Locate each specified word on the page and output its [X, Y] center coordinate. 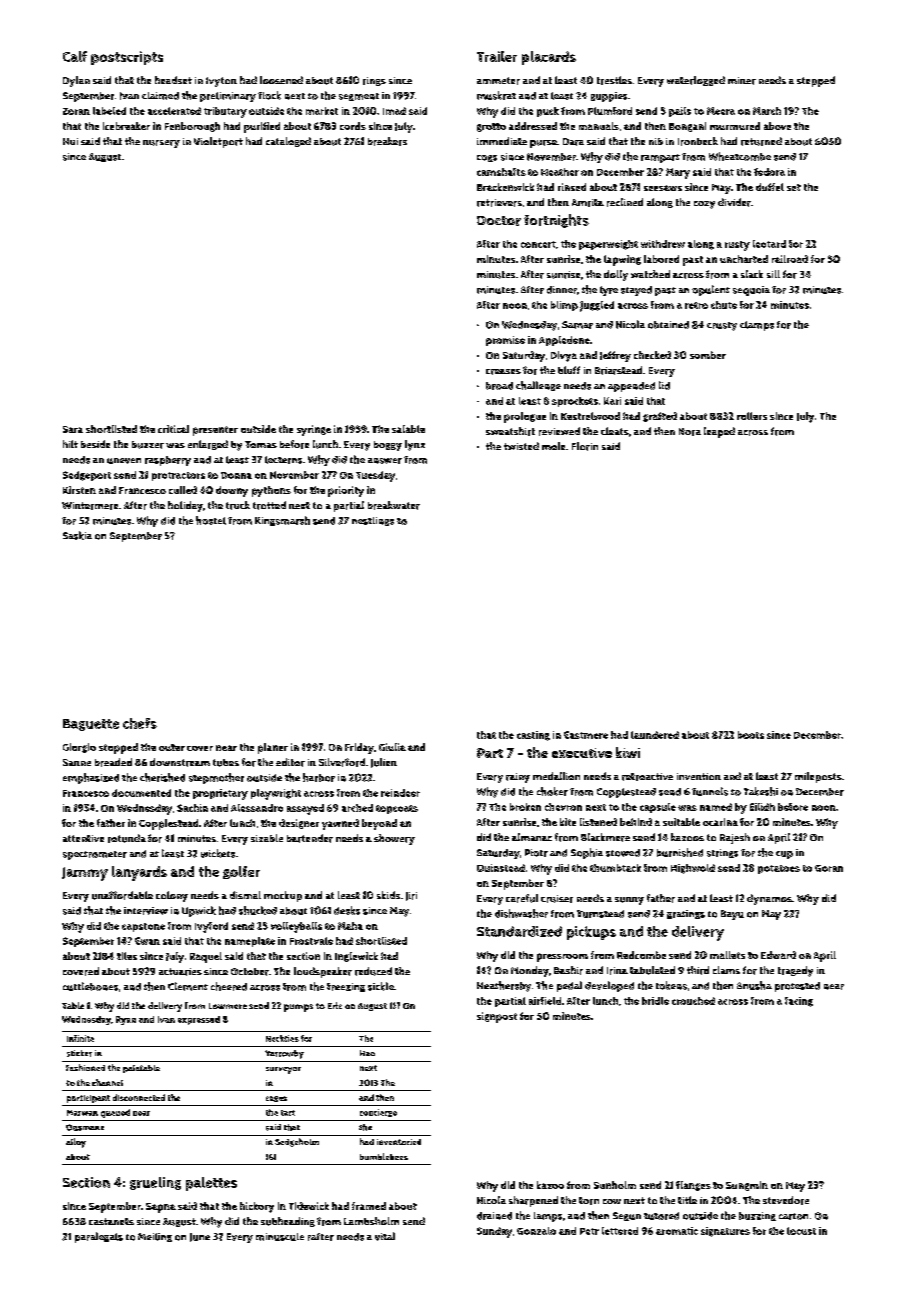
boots [751, 735]
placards [549, 58]
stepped [816, 81]
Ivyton [221, 82]
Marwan [82, 1113]
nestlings [373, 521]
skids [388, 895]
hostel [211, 520]
